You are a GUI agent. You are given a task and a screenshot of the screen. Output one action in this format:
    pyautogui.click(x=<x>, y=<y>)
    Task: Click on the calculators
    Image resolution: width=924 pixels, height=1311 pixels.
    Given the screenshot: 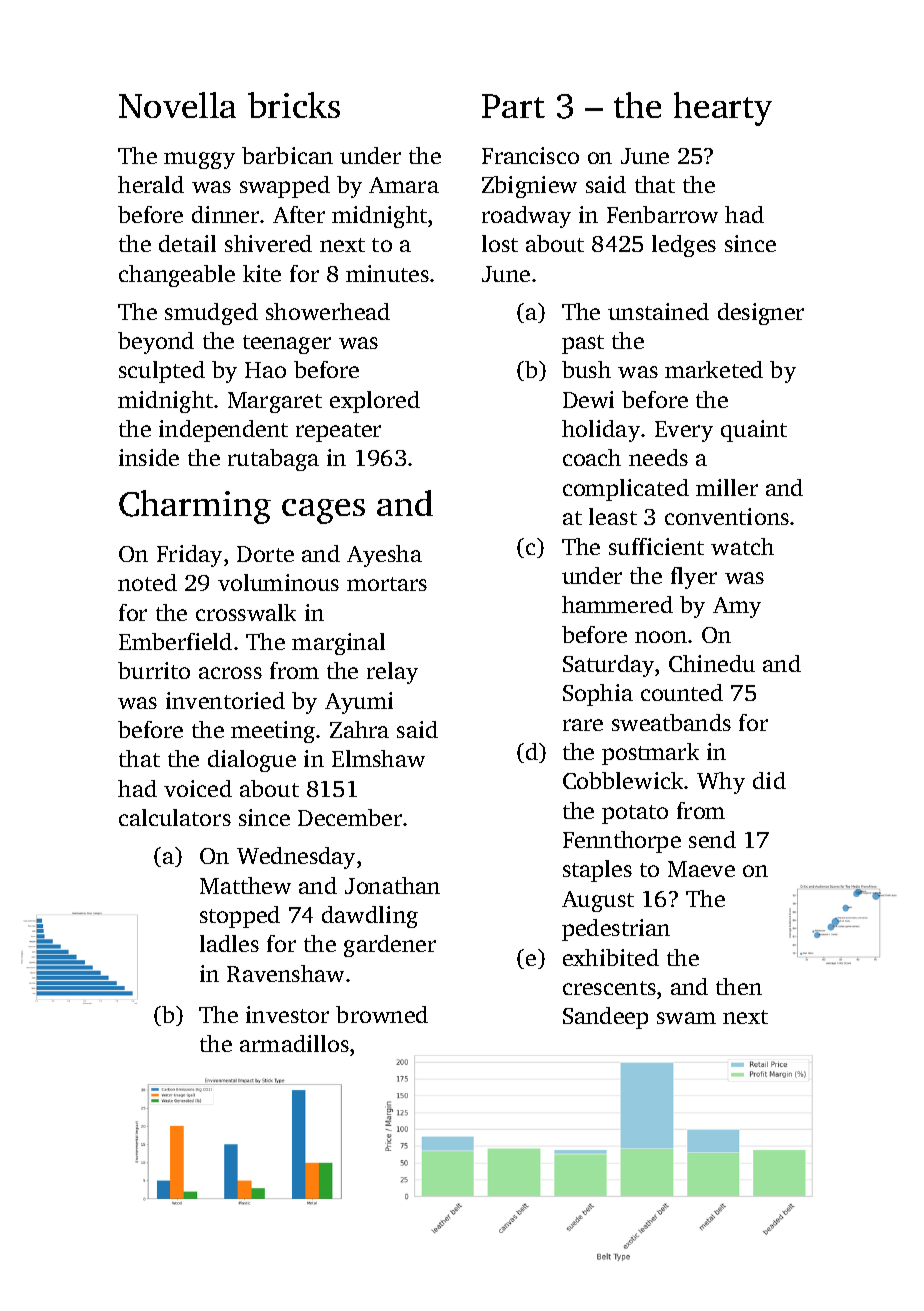 What is the action you would take?
    pyautogui.click(x=175, y=817)
